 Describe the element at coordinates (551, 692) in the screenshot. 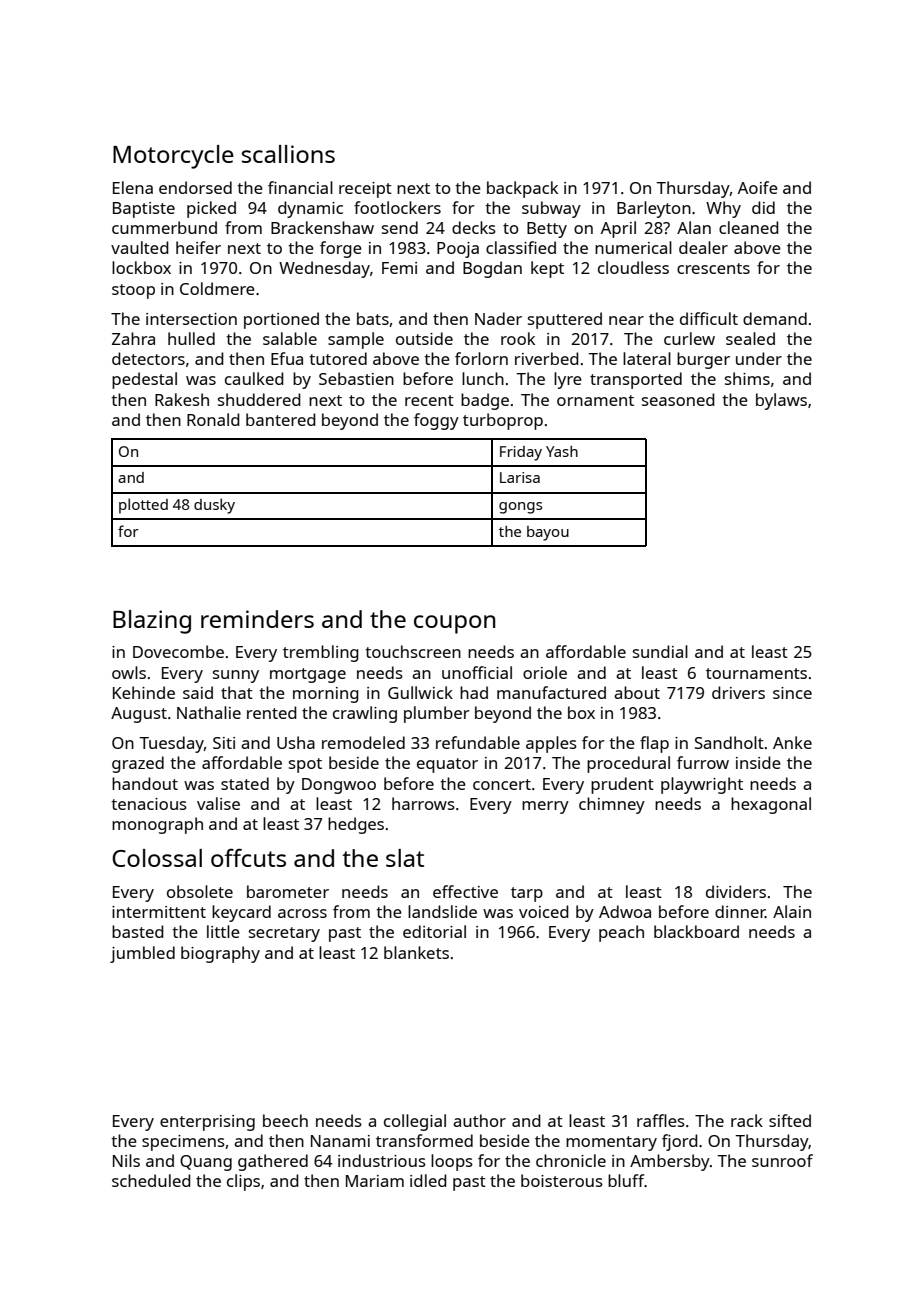

I see `manufactured` at that location.
